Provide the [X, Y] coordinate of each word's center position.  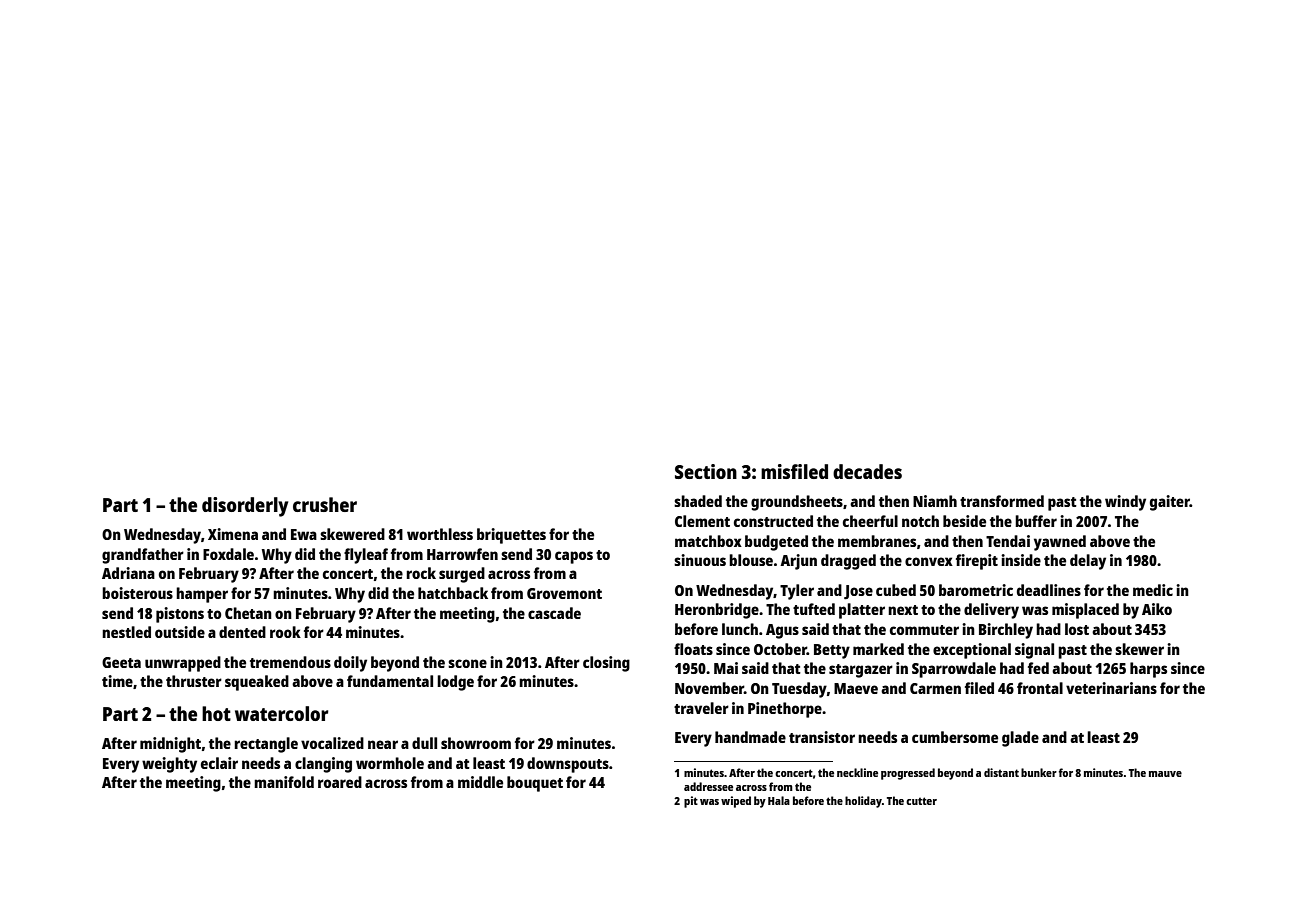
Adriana [128, 573]
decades [867, 471]
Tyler [797, 592]
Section [706, 471]
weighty [169, 765]
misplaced [1085, 611]
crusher [325, 504]
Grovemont [564, 593]
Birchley [1006, 631]
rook [285, 632]
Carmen [935, 688]
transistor [822, 737]
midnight [170, 745]
